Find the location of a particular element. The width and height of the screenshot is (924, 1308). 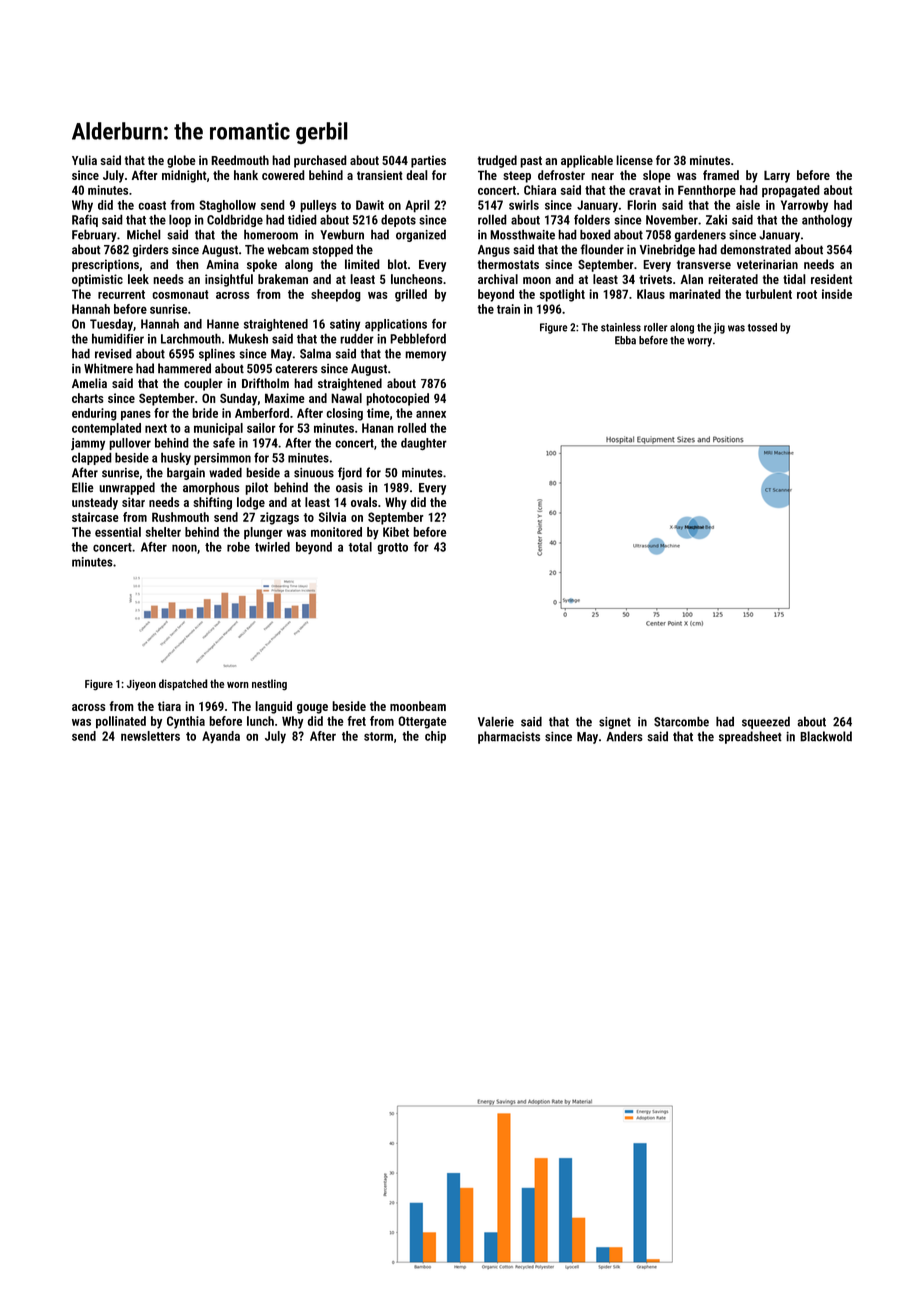

past is located at coordinates (531, 162).
